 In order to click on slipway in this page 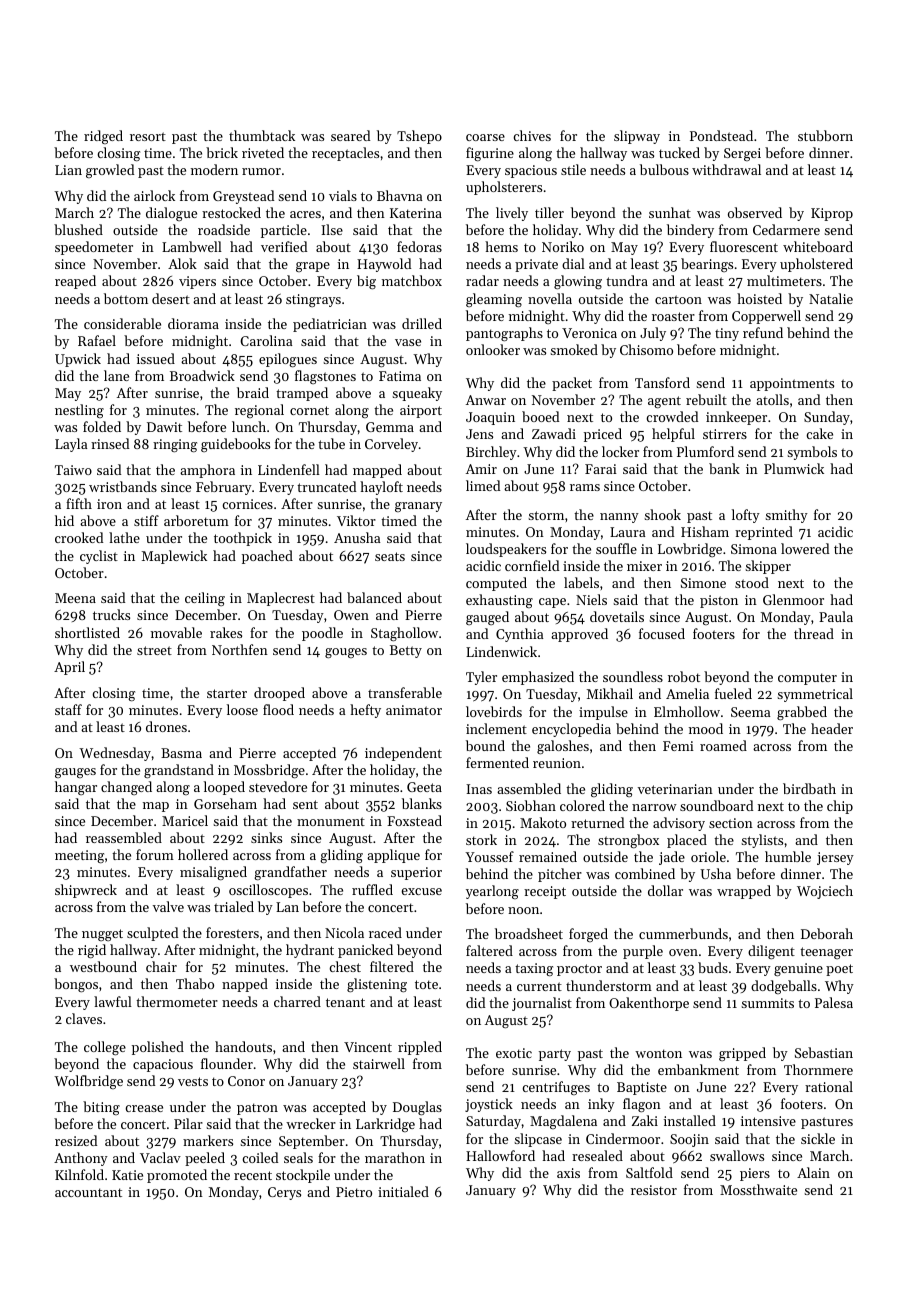, I will do `click(637, 137)`.
